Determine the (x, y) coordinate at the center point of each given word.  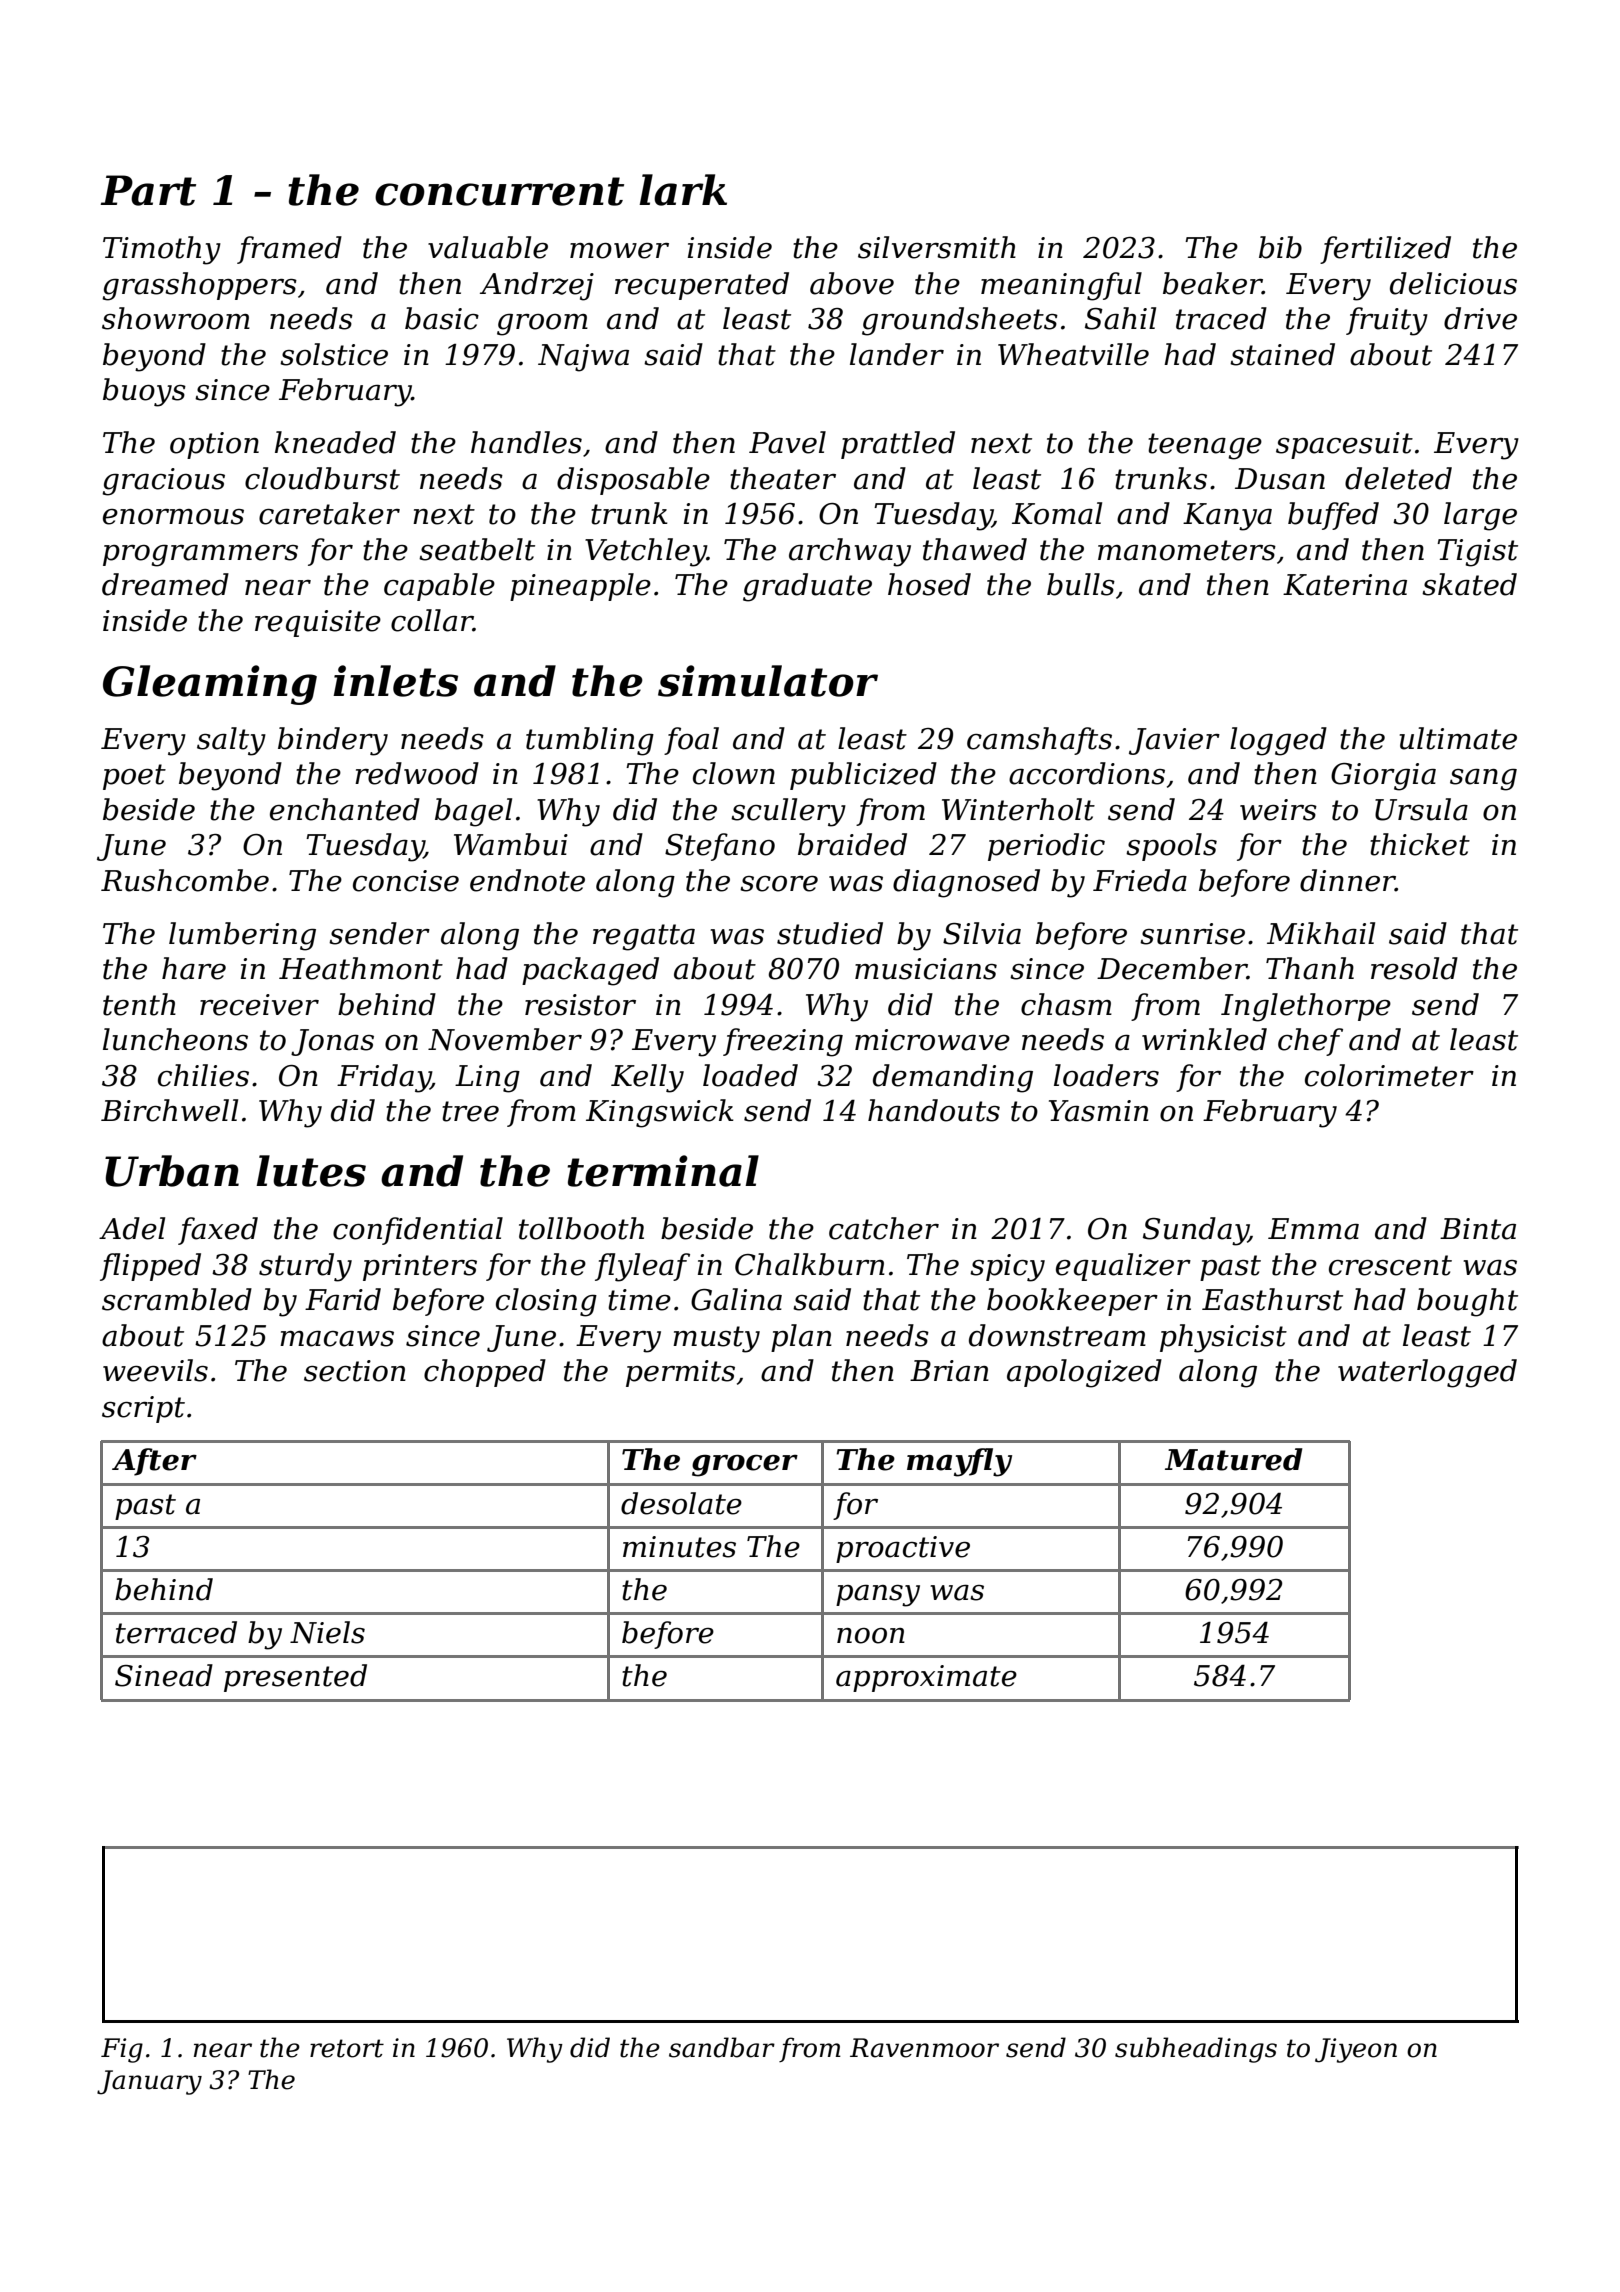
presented (295, 1678)
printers (420, 1267)
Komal (1057, 513)
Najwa (583, 358)
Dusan (1280, 479)
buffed (1333, 516)
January (149, 2082)
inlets (395, 681)
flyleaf (642, 1267)
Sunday (1196, 1231)
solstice (334, 354)
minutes (679, 1547)
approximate (926, 1678)
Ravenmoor (924, 2048)
